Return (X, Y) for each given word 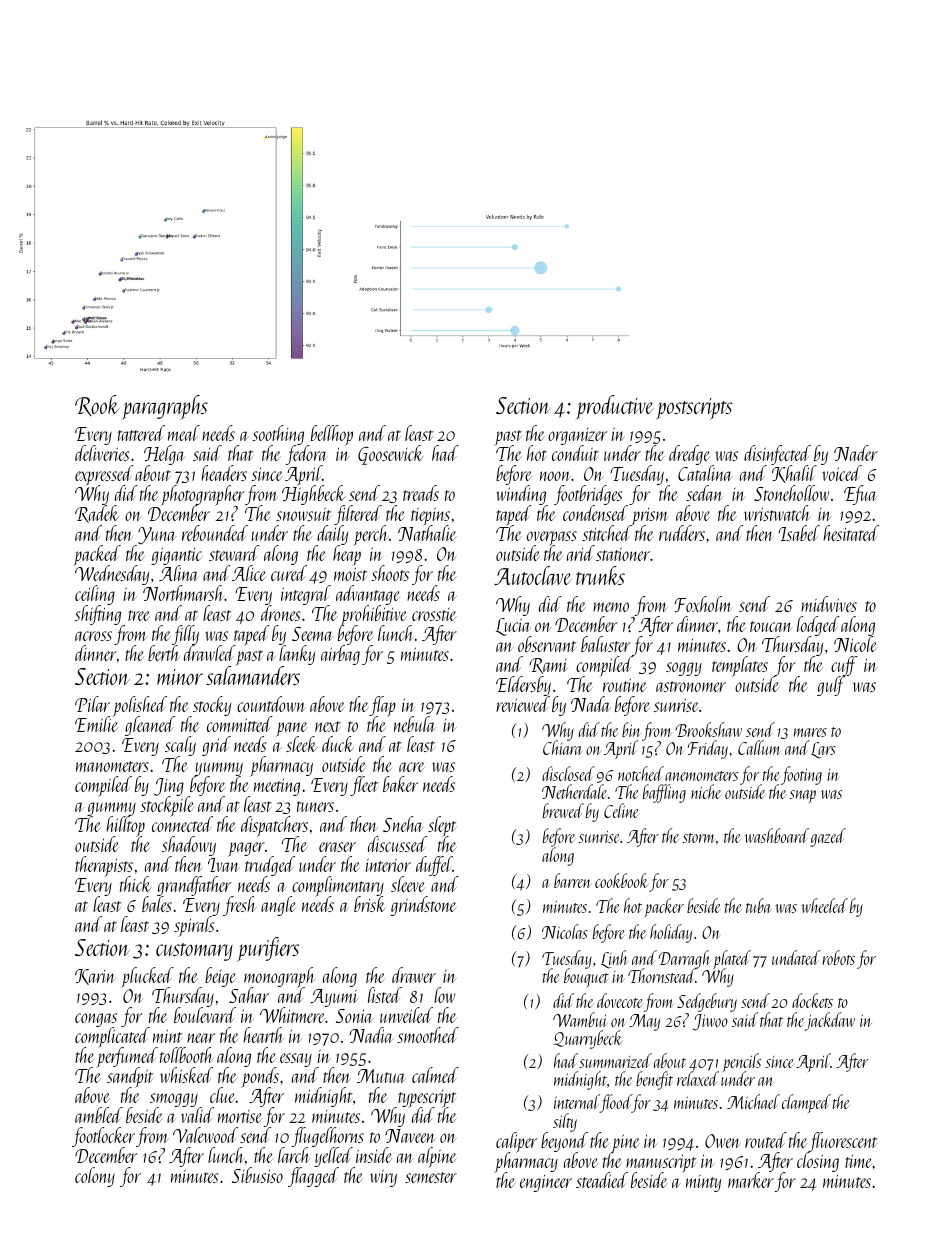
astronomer (691, 686)
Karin (95, 977)
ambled (99, 1115)
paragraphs (165, 407)
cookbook (621, 880)
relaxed (697, 1079)
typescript (426, 1099)
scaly (180, 746)
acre (412, 767)
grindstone (424, 906)
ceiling (95, 595)
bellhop (330, 435)
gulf (831, 686)
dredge (691, 455)
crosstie (434, 614)
